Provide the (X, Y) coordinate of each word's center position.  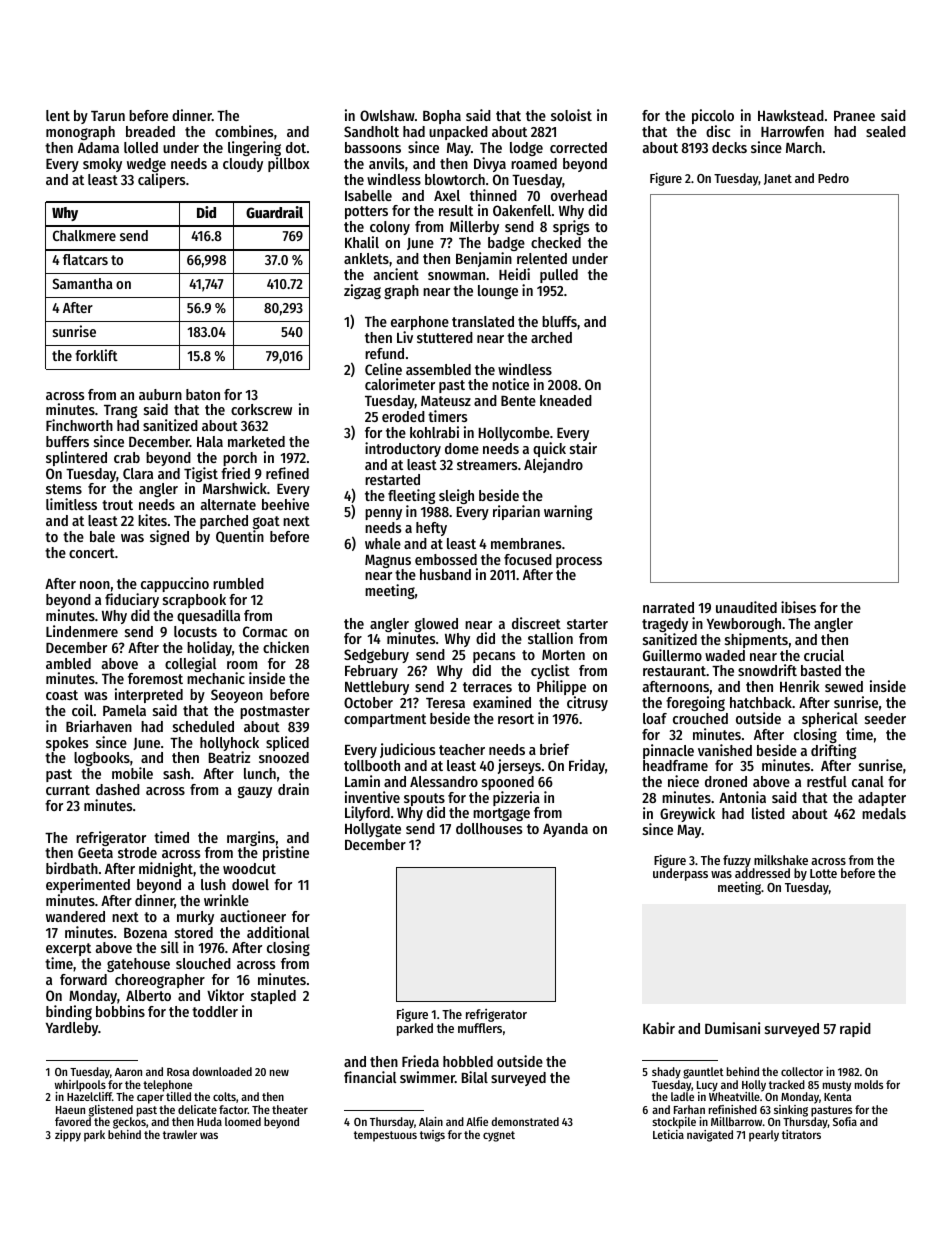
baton (203, 394)
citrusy (587, 703)
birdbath (72, 868)
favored (73, 1121)
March (804, 147)
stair (583, 448)
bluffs (559, 321)
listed (768, 813)
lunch (260, 773)
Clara (138, 473)
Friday (587, 766)
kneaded (566, 400)
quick (549, 449)
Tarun (108, 116)
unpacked (458, 133)
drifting (833, 751)
